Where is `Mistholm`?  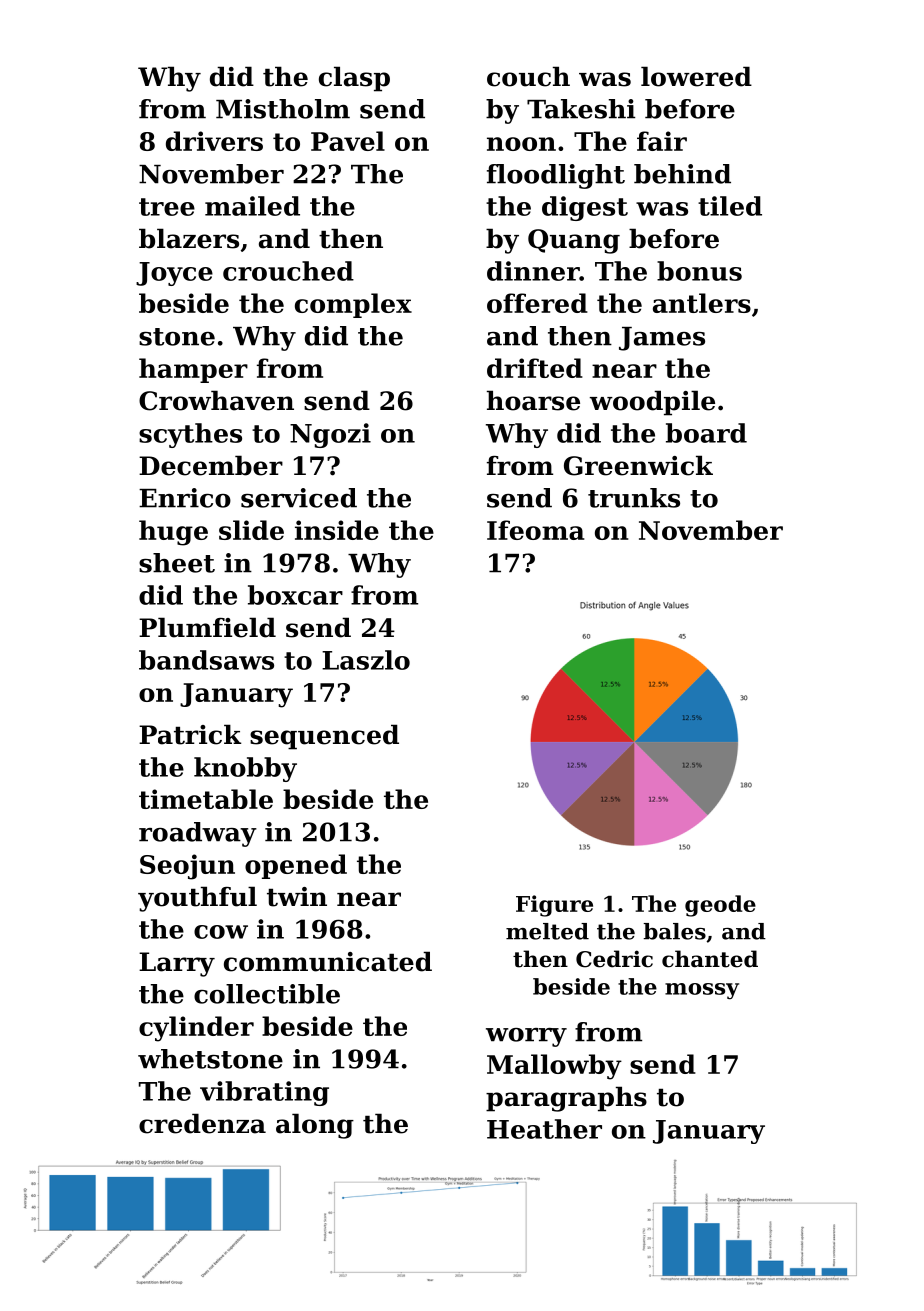 Mistholm is located at coordinates (283, 109).
